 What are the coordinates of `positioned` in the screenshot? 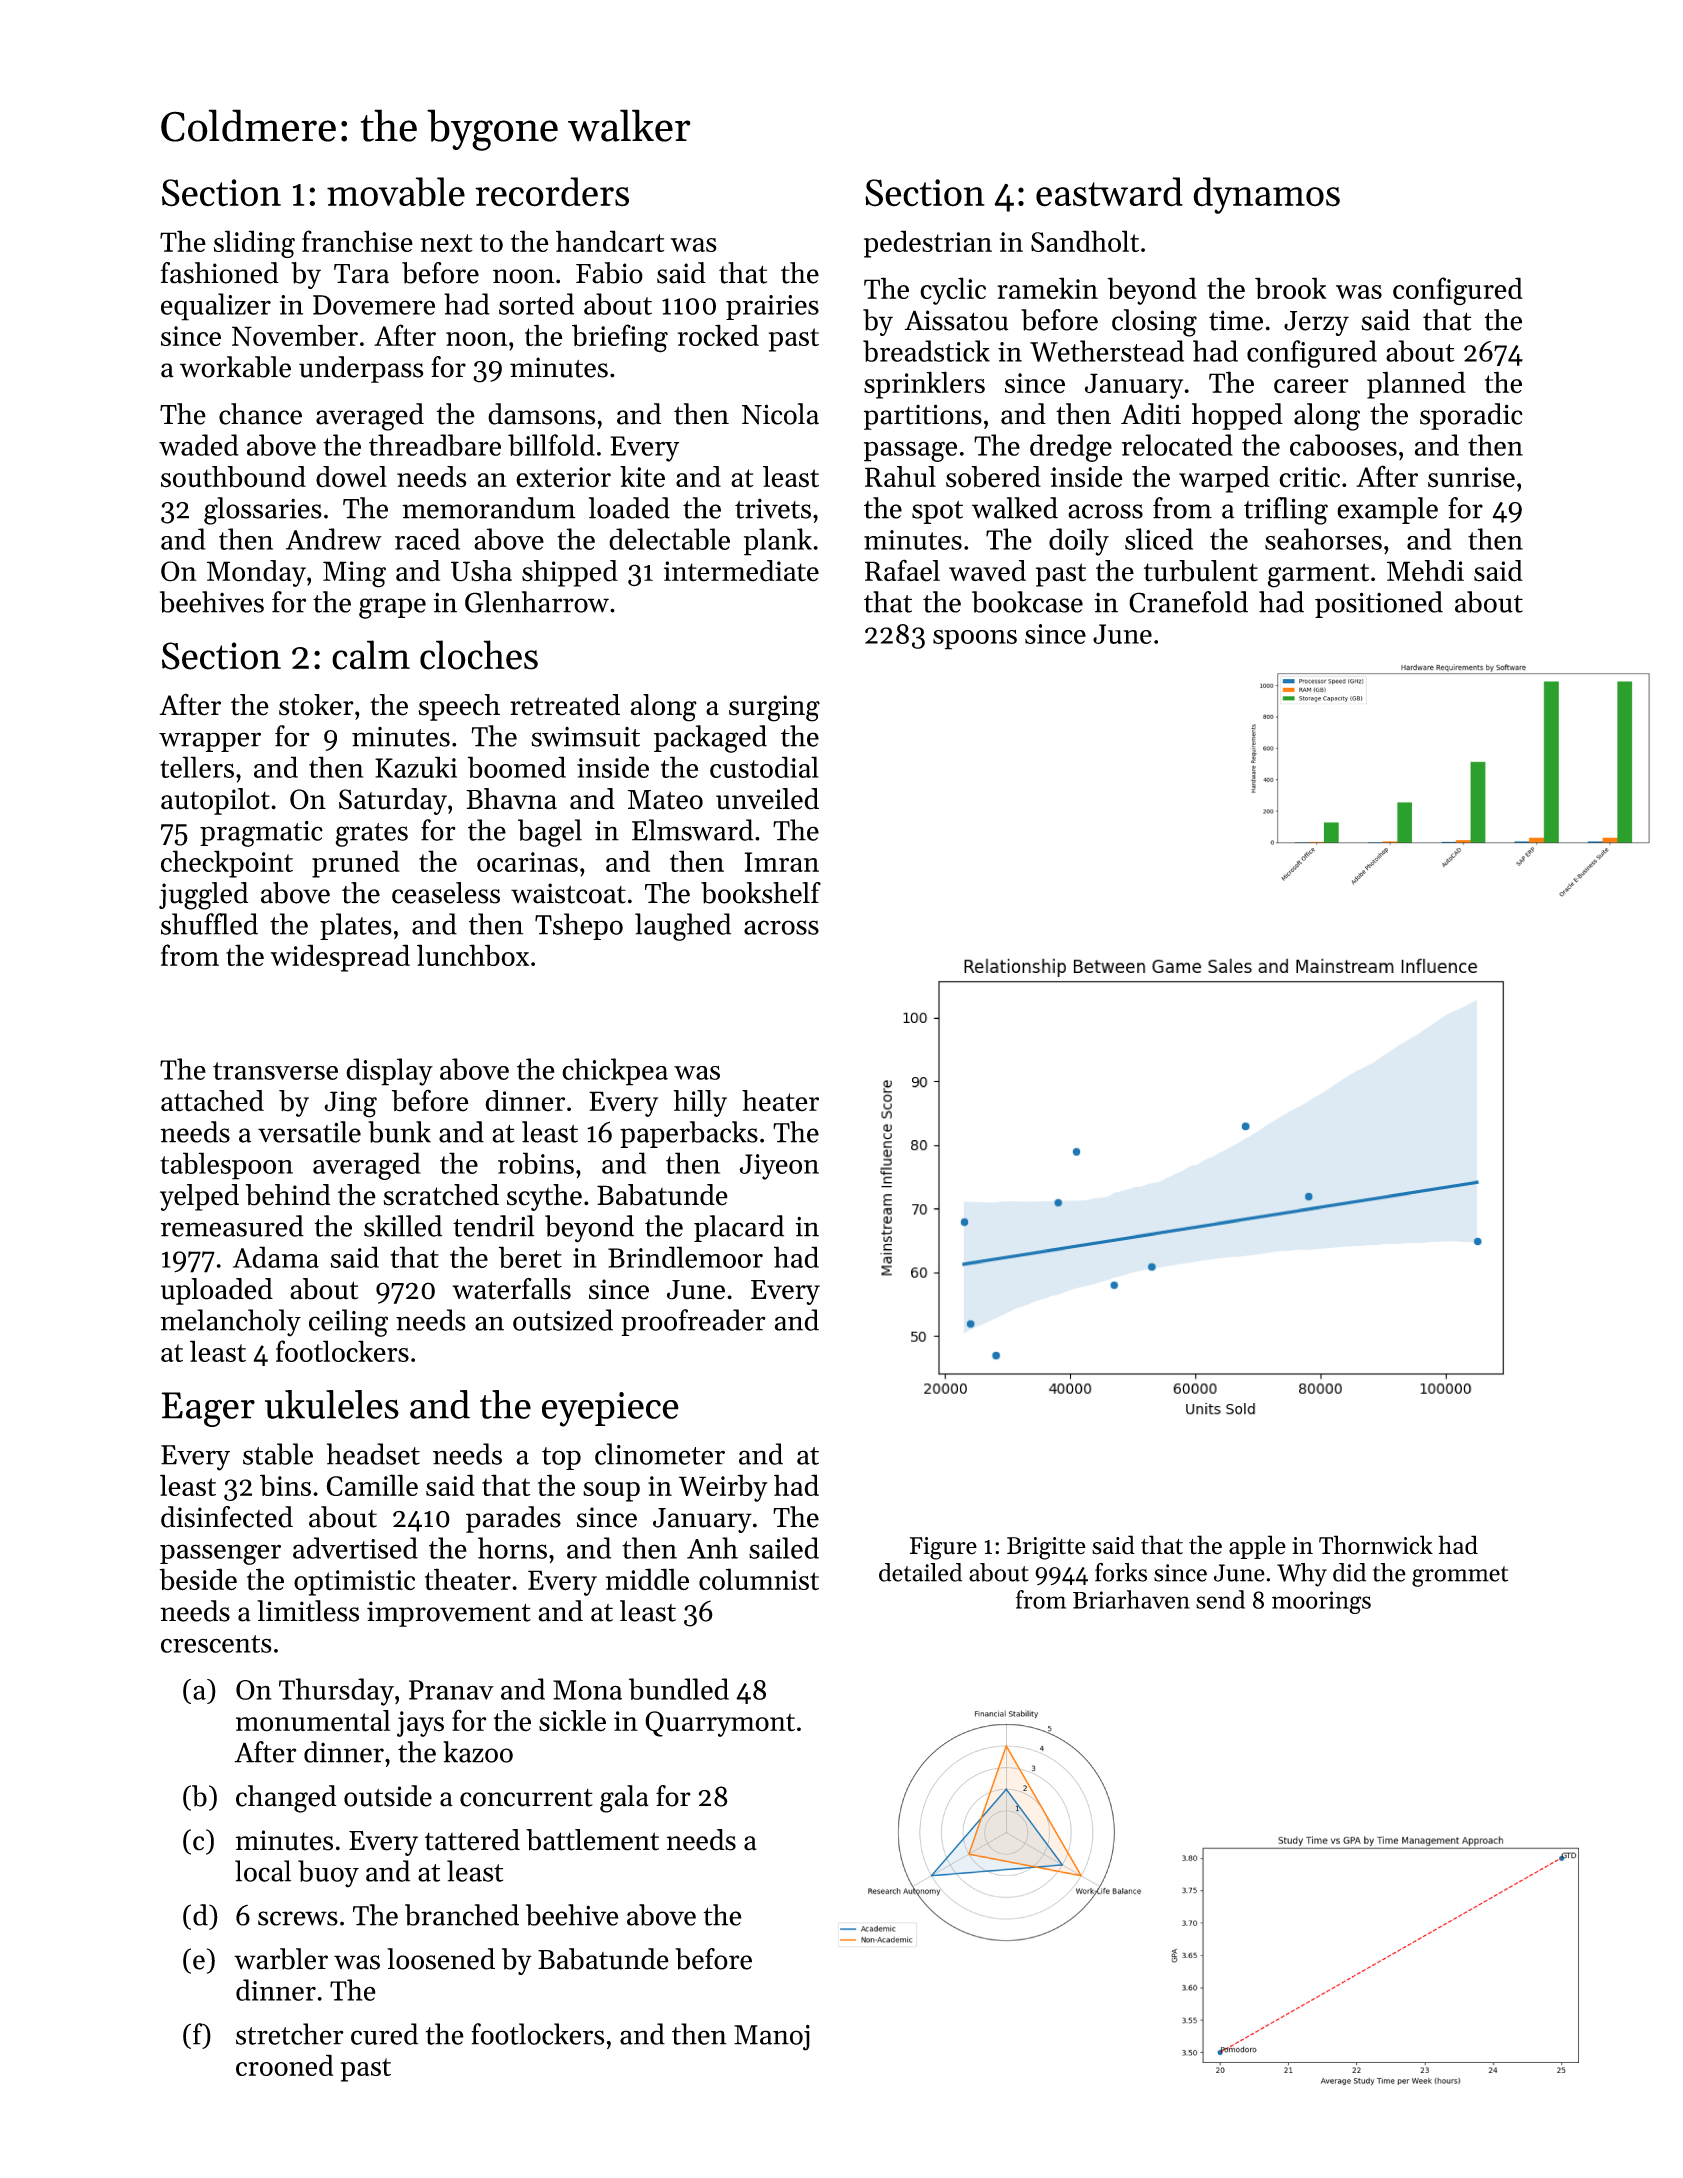 It's located at (1379, 604).
